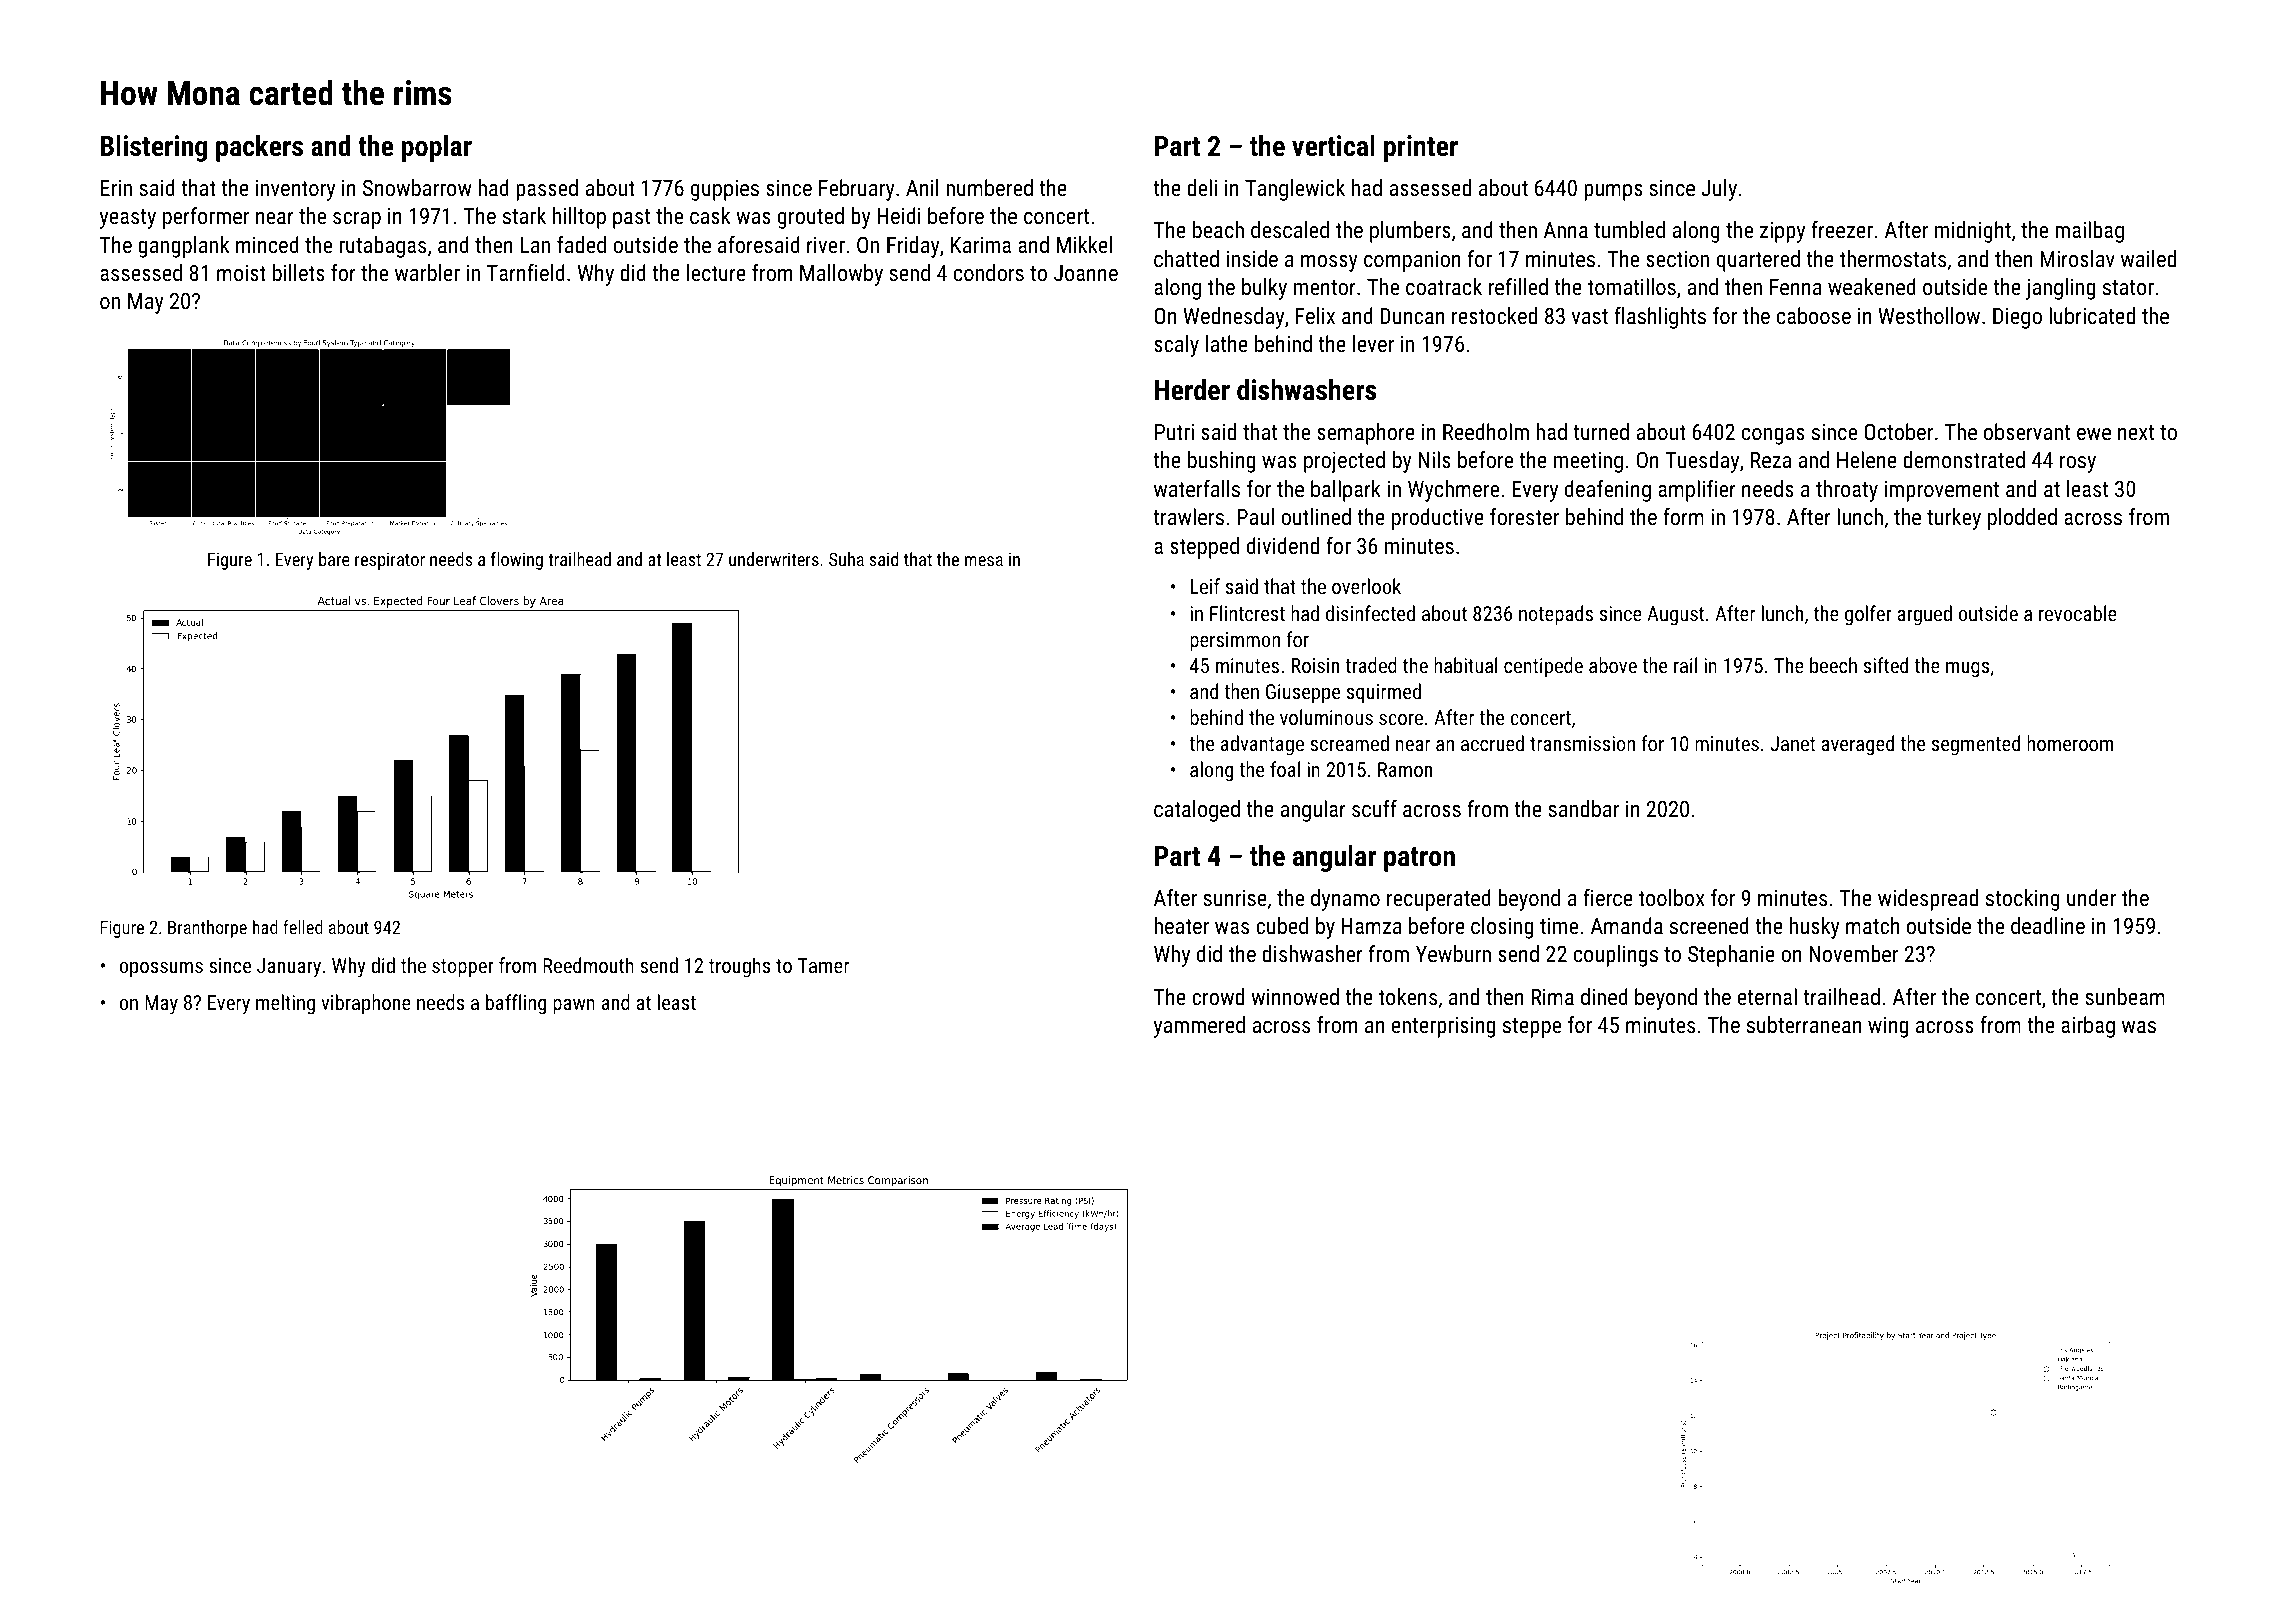  What do you see at coordinates (1782, 232) in the screenshot?
I see `zippy` at bounding box center [1782, 232].
